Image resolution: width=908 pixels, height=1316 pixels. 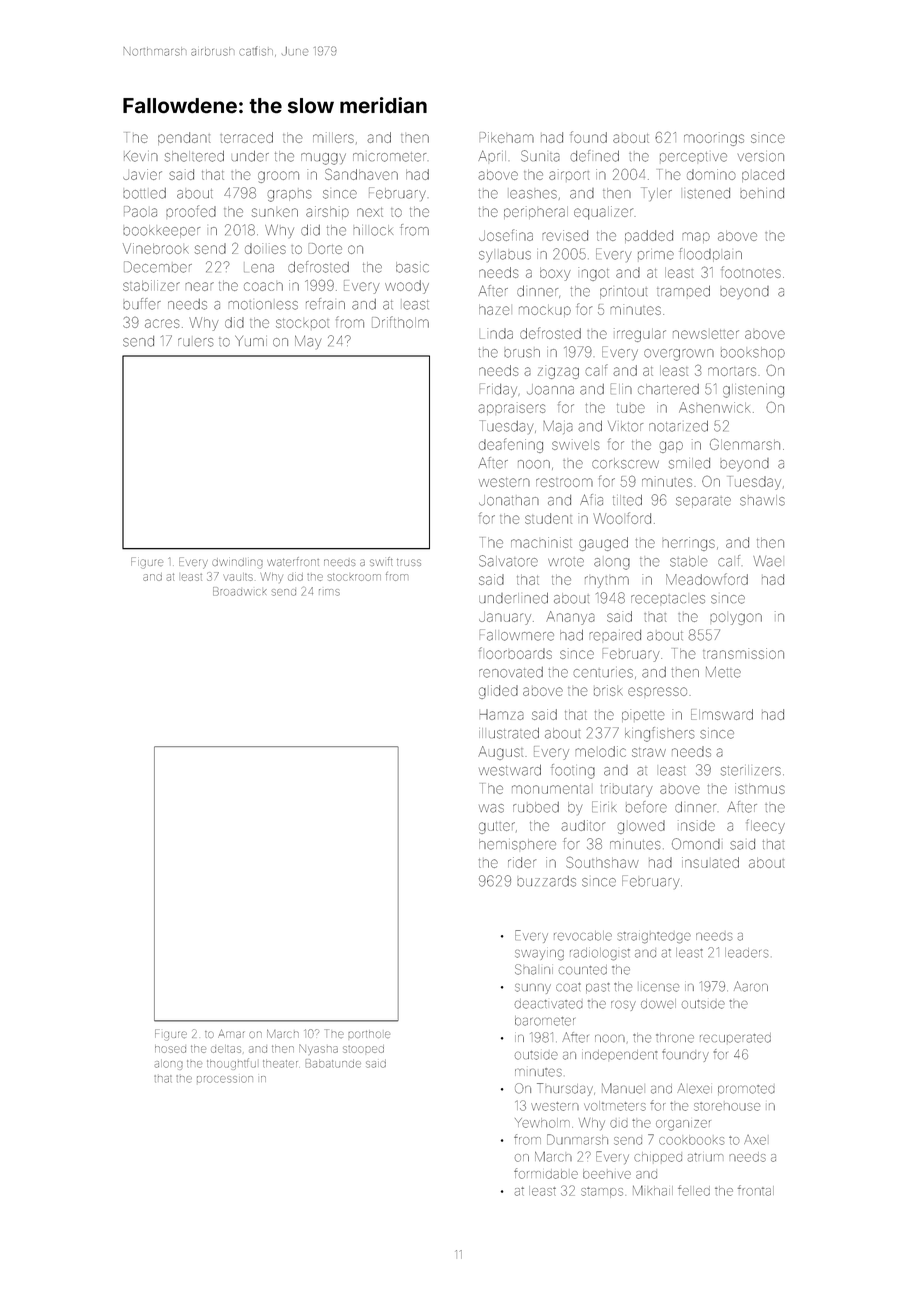 What do you see at coordinates (225, 1079) in the image?
I see `procession` at bounding box center [225, 1079].
